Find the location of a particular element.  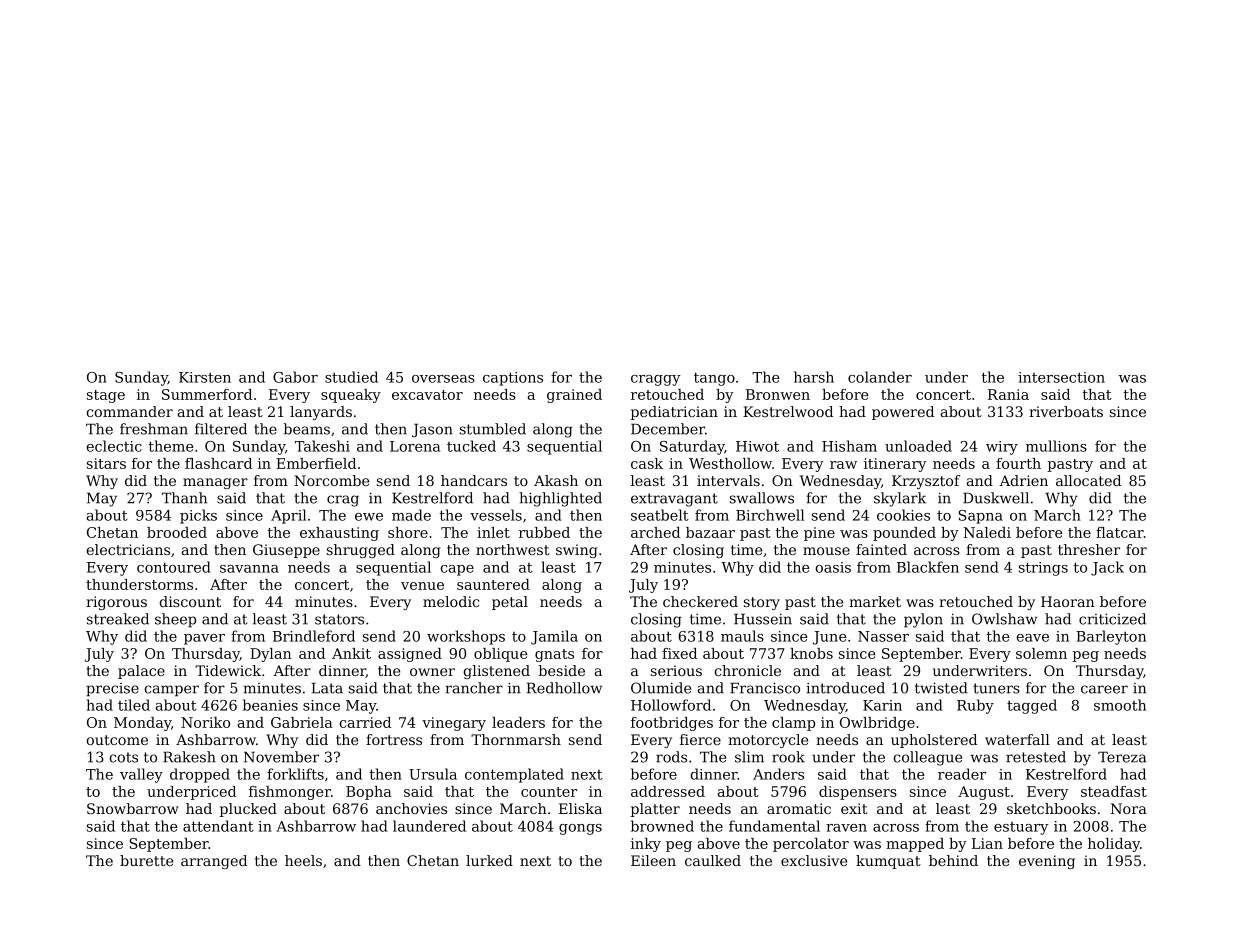

Kirsten is located at coordinates (205, 377).
